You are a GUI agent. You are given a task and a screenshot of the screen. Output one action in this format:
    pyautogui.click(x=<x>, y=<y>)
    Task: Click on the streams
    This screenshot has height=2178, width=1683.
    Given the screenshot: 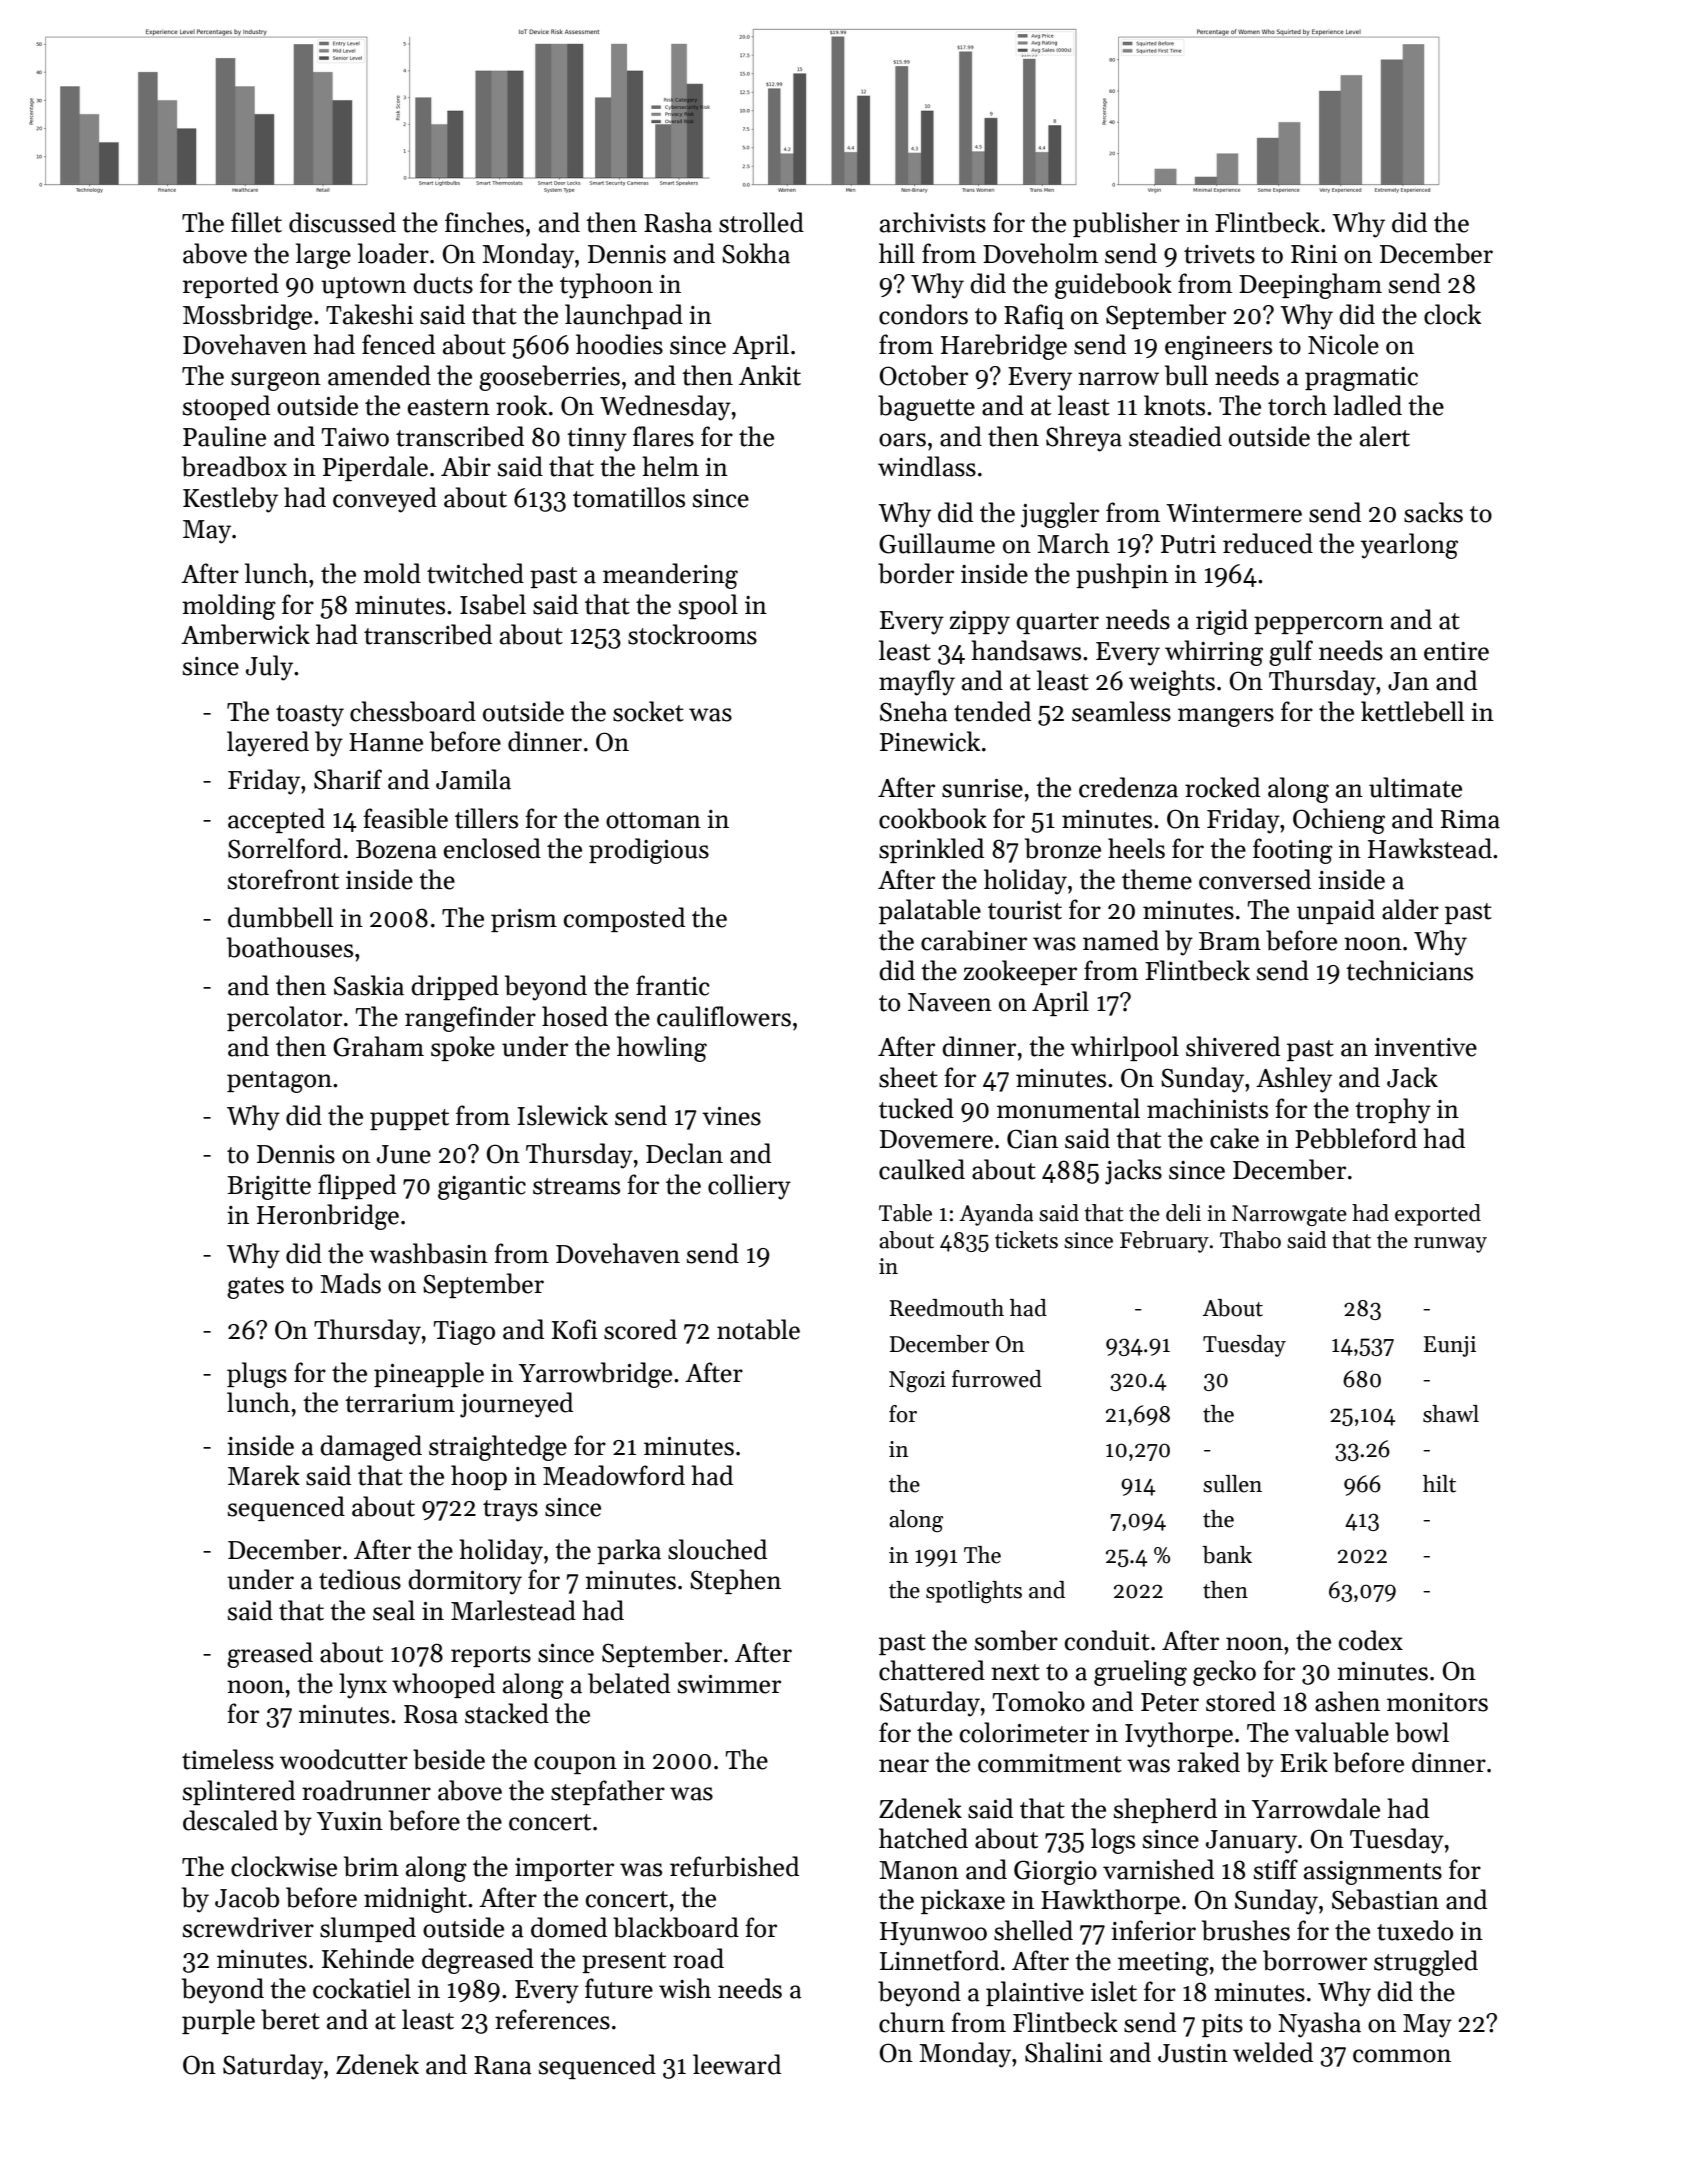 What is the action you would take?
    pyautogui.click(x=576, y=1186)
